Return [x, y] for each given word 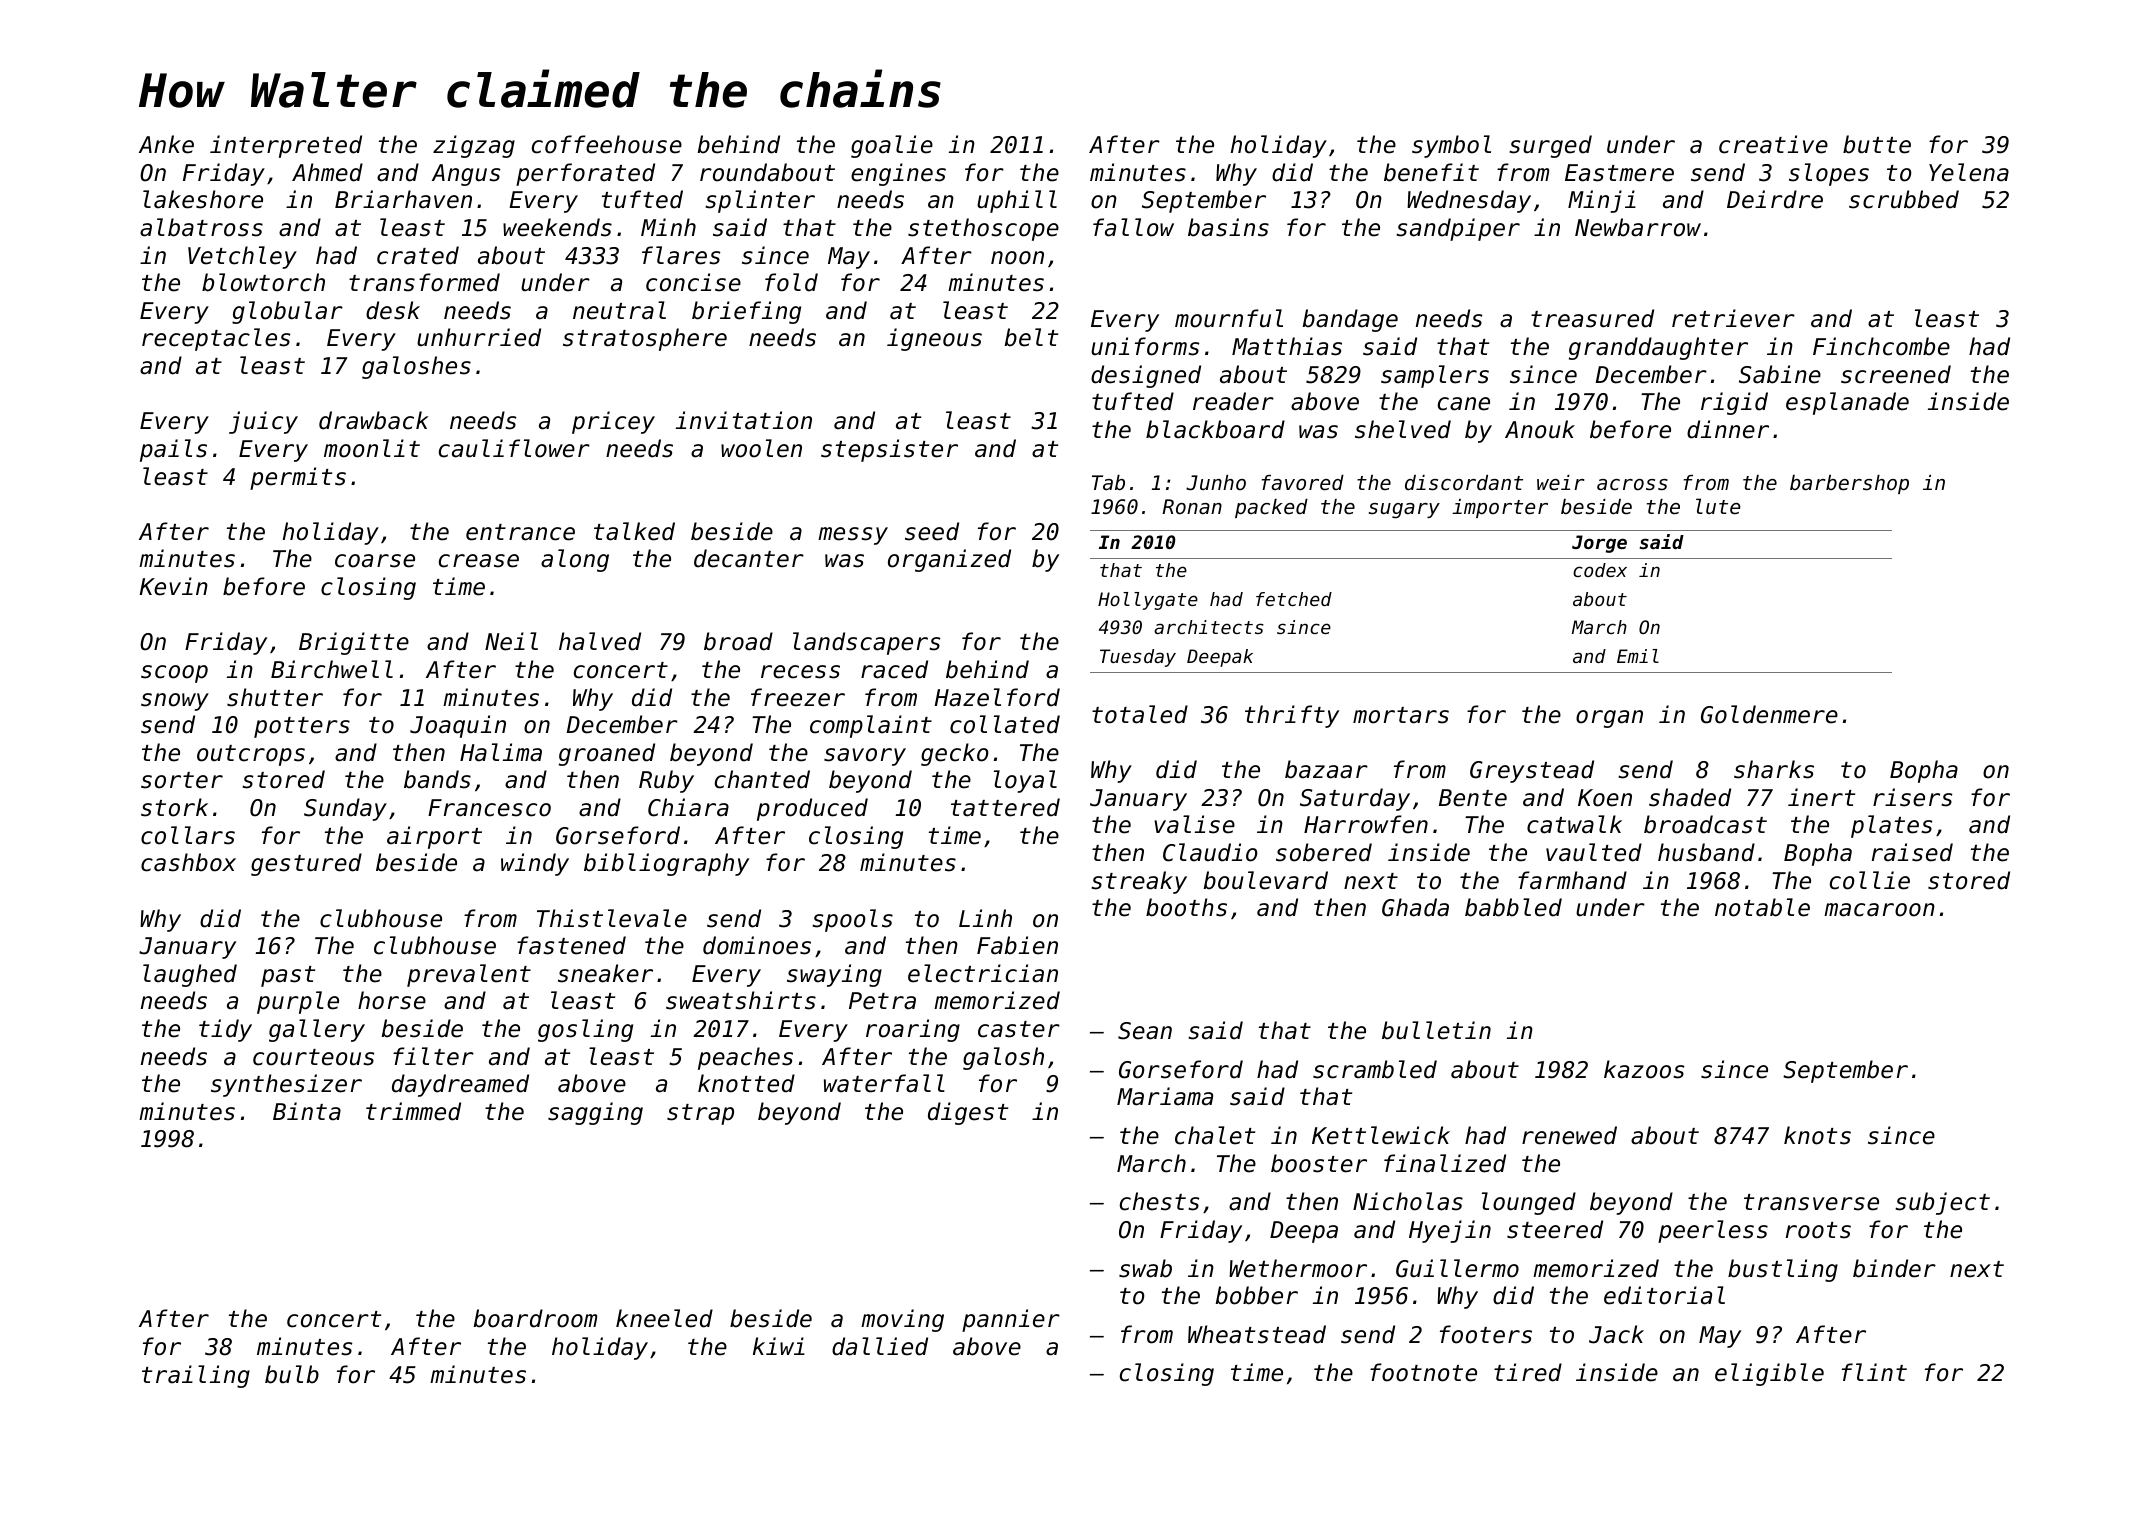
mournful [1229, 318]
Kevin [174, 586]
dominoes [757, 945]
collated [1005, 724]
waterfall [884, 1083]
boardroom [535, 1318]
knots [1817, 1135]
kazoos [1644, 1069]
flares [681, 255]
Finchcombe [1881, 346]
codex [1600, 570]
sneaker [605, 973]
